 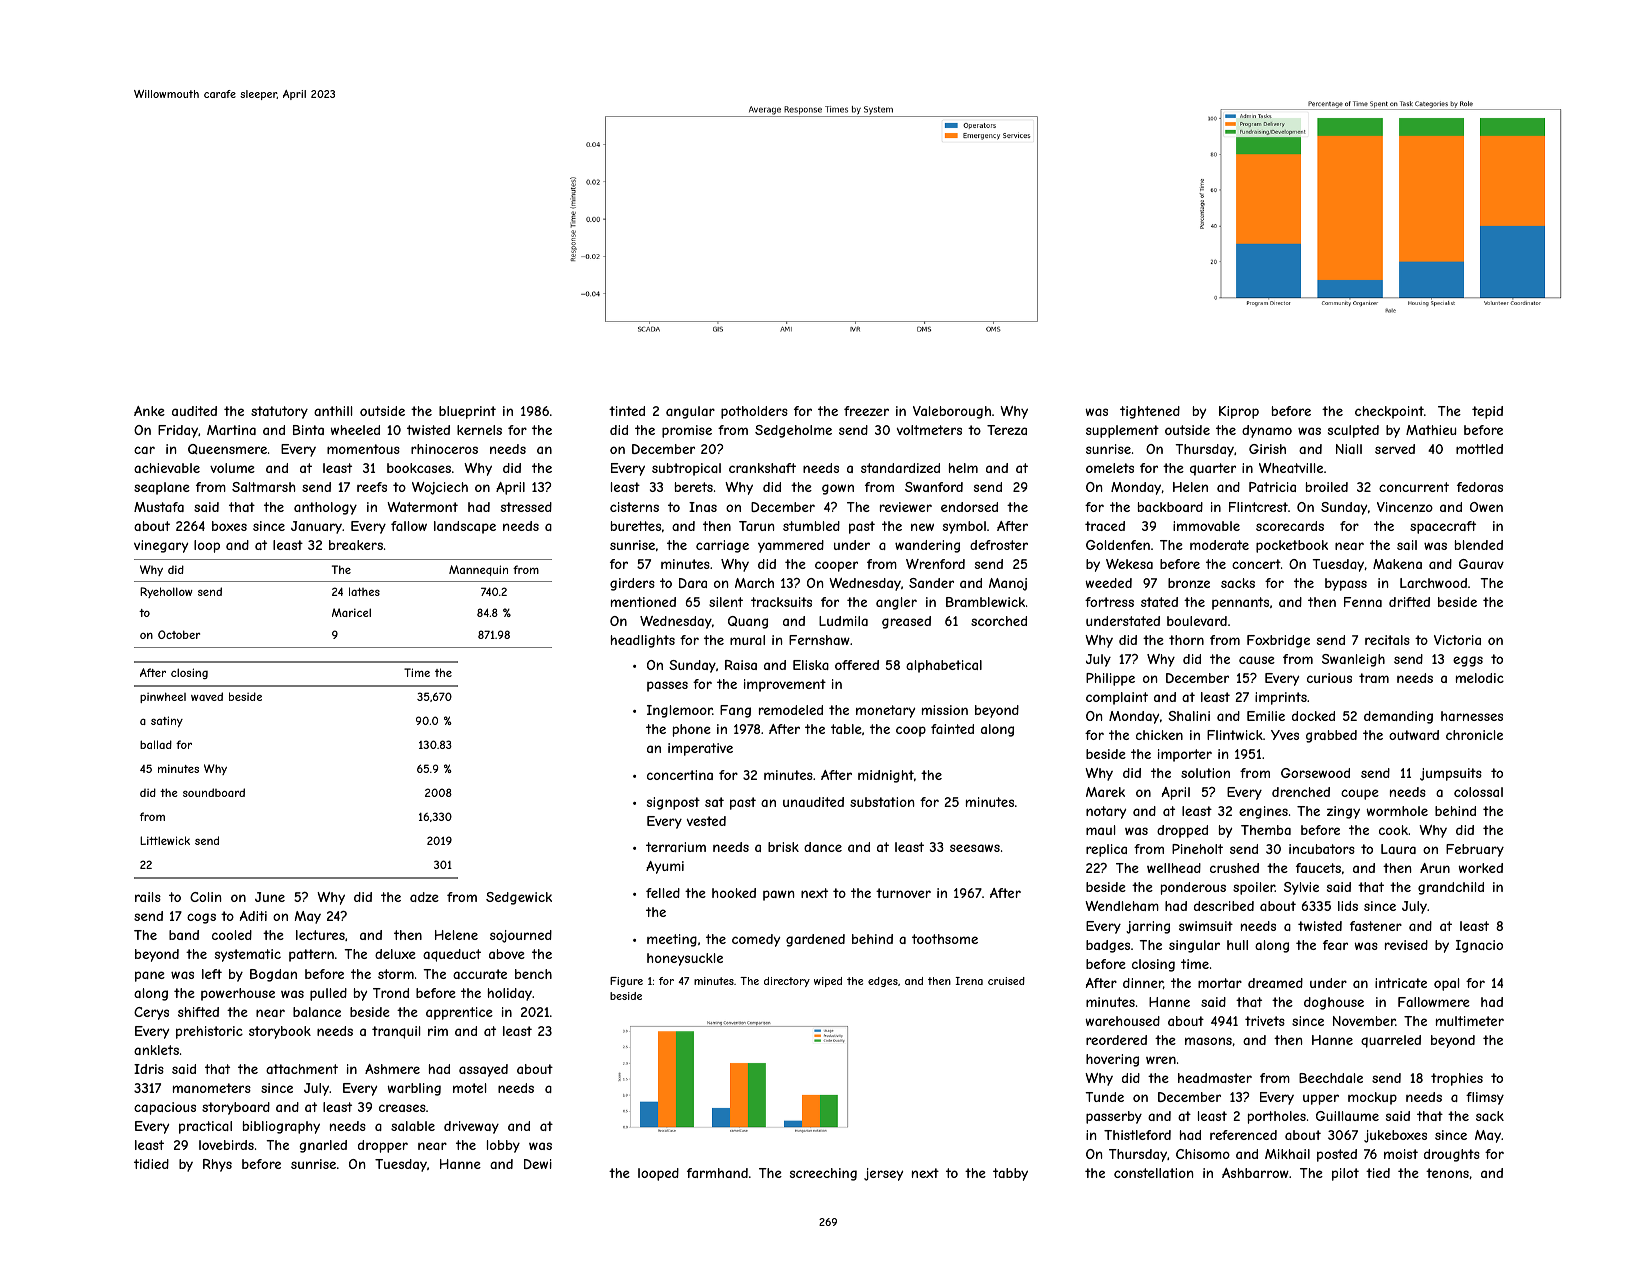 I want to click on Anke, so click(x=149, y=411).
